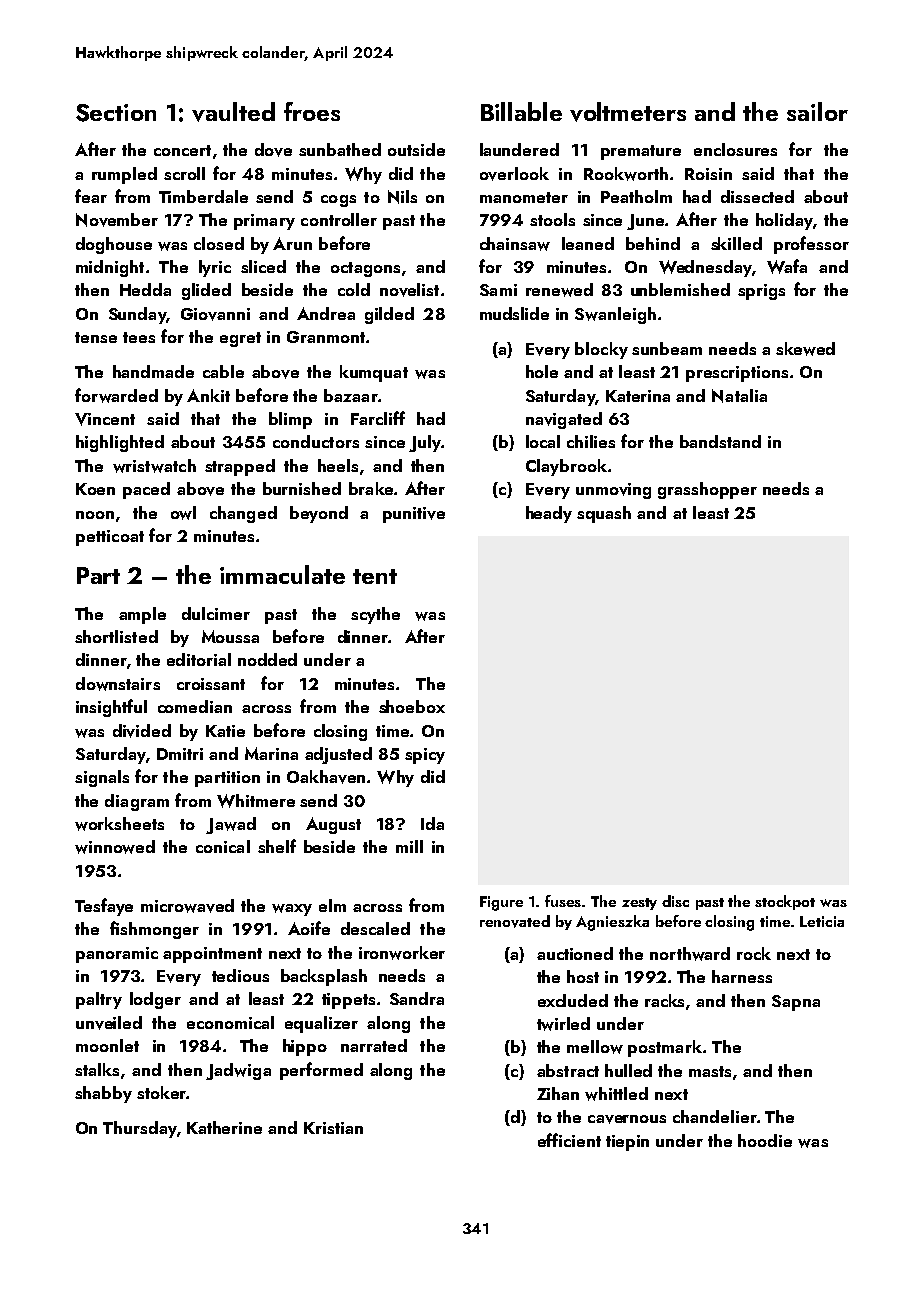 Image resolution: width=924 pixels, height=1311 pixels. I want to click on July, so click(425, 443).
